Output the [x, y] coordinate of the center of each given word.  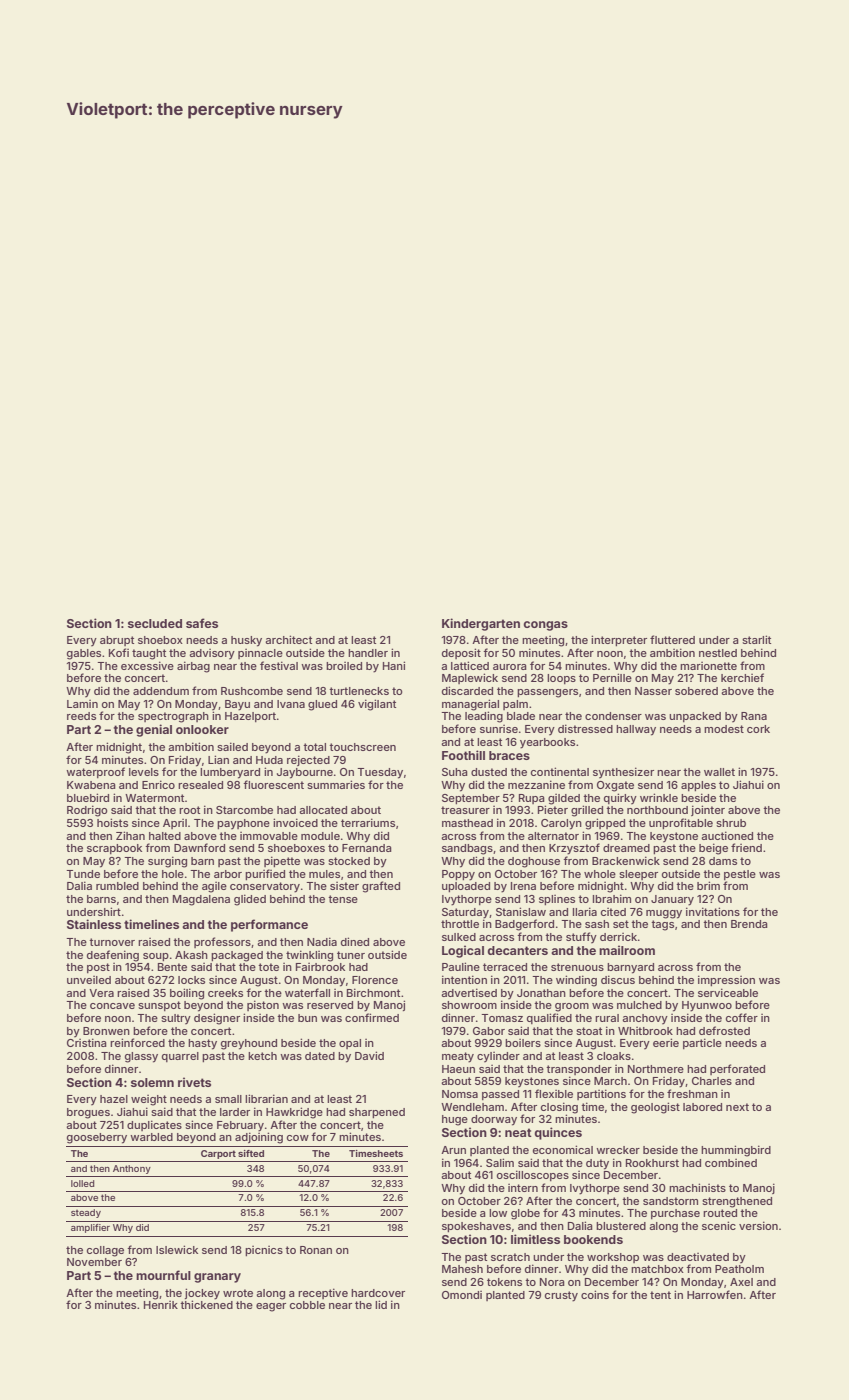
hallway [636, 730]
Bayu [237, 705]
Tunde [83, 874]
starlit [756, 639]
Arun [453, 1150]
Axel [741, 1282]
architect [288, 639]
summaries [336, 784]
